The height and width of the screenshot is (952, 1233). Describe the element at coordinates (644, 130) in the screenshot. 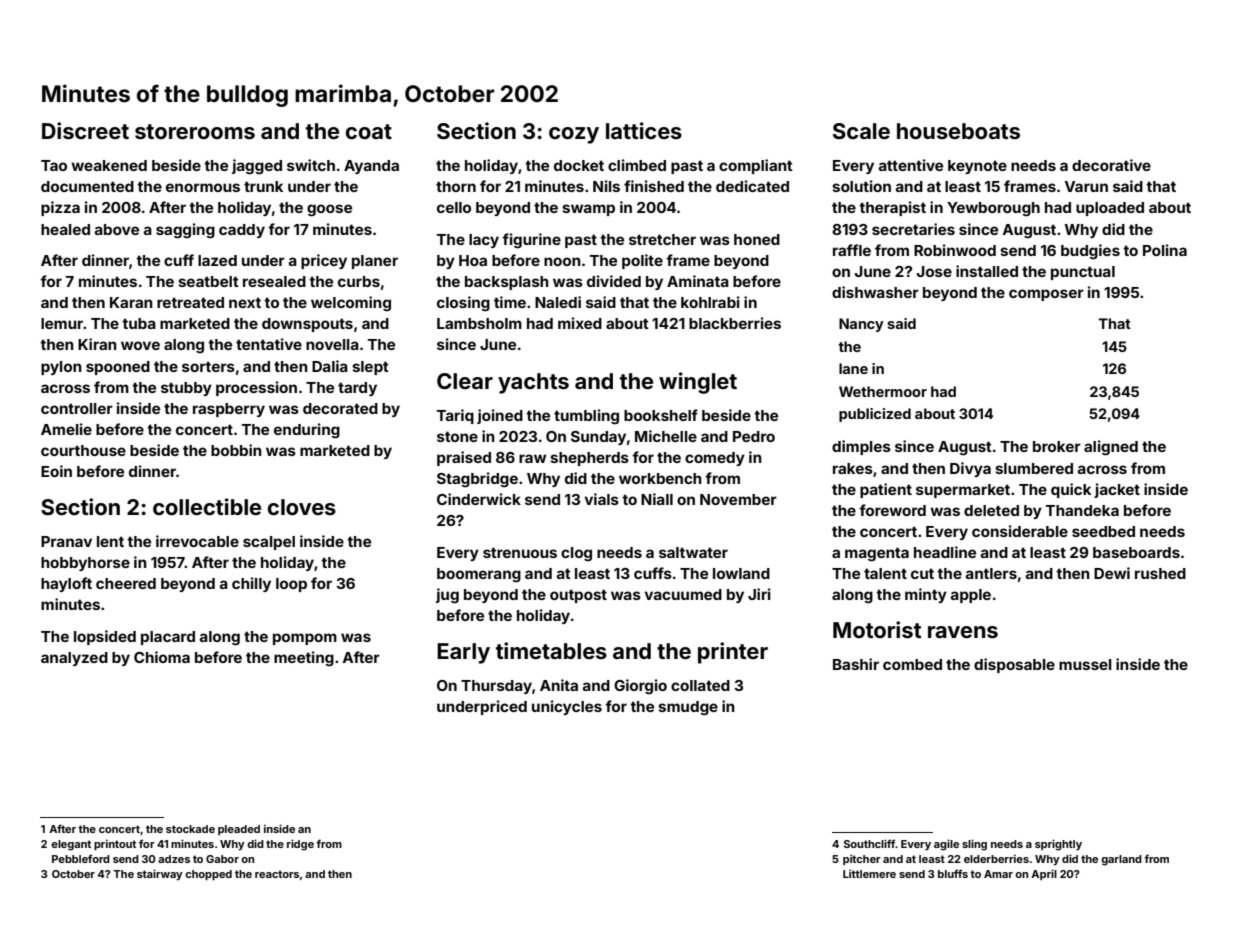

I see `lattices` at that location.
